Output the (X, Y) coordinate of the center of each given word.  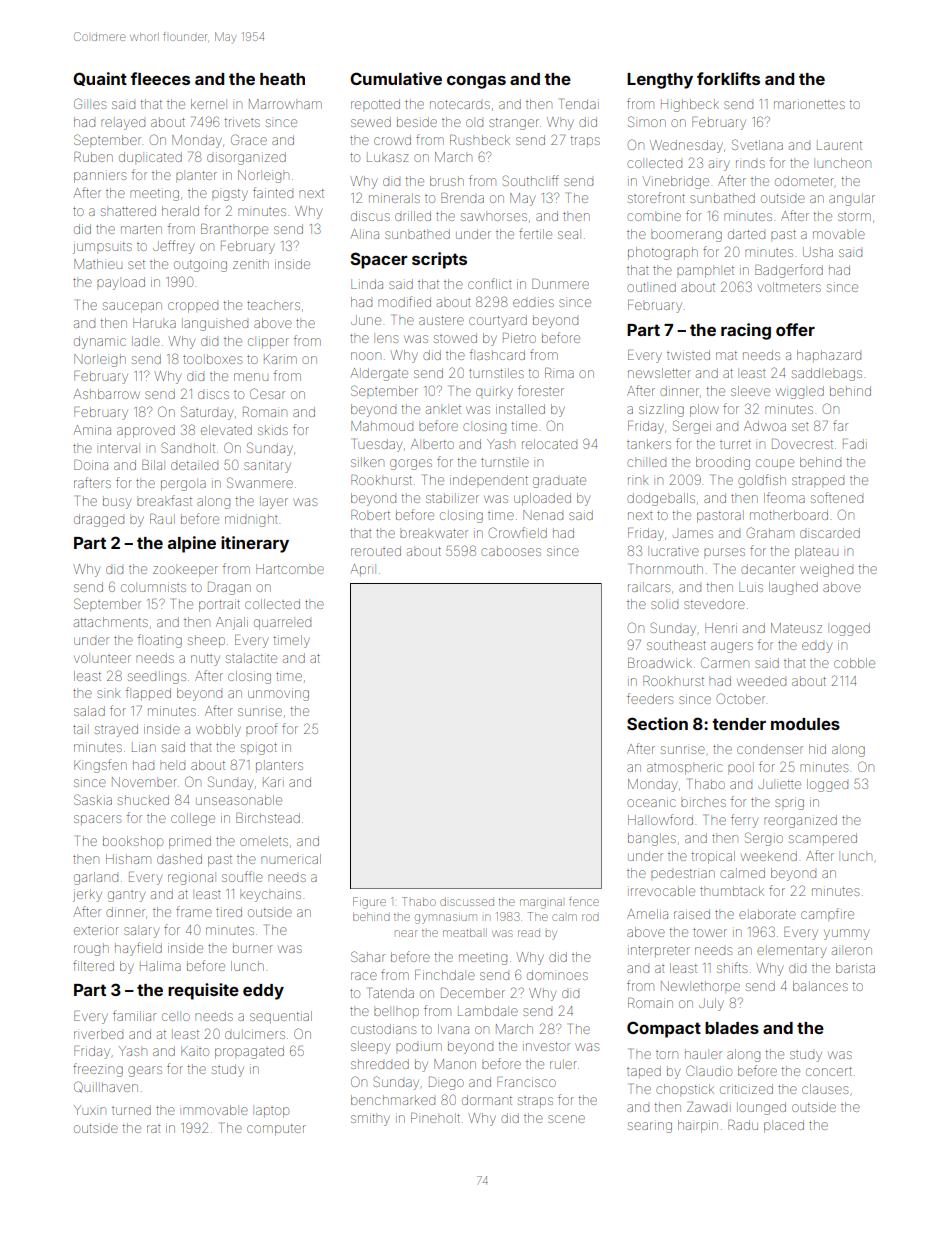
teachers (273, 305)
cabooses (511, 552)
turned (131, 1110)
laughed (793, 588)
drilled (413, 216)
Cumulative (396, 78)
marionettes (809, 104)
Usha (818, 252)
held (172, 766)
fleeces (160, 78)
